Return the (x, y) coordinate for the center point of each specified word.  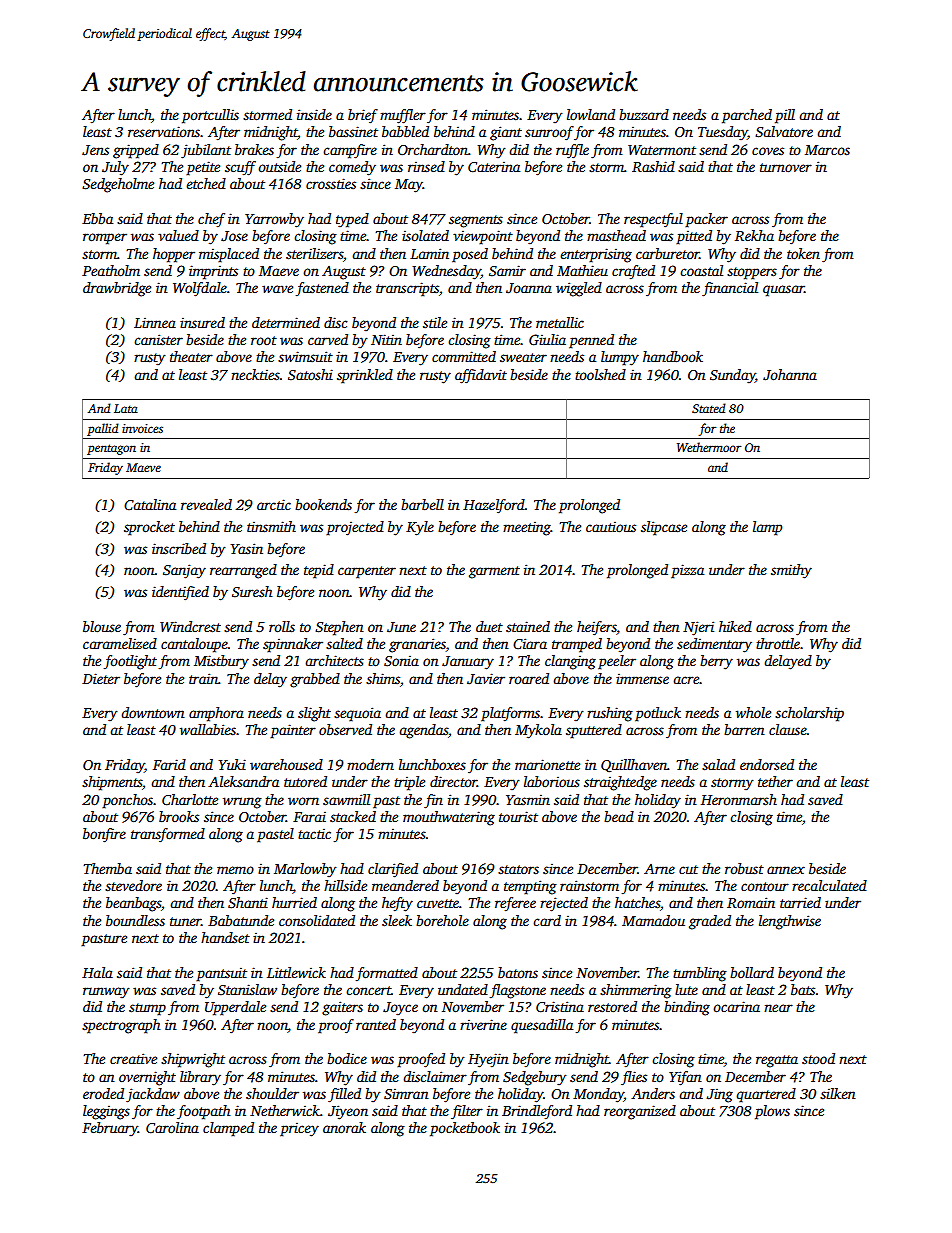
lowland (591, 114)
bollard (752, 972)
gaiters (342, 1008)
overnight (147, 1078)
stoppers (752, 273)
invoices (142, 428)
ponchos (127, 801)
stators (518, 869)
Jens (95, 150)
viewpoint (483, 237)
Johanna (790, 374)
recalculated (829, 885)
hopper (174, 255)
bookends (323, 504)
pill (785, 116)
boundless (135, 920)
